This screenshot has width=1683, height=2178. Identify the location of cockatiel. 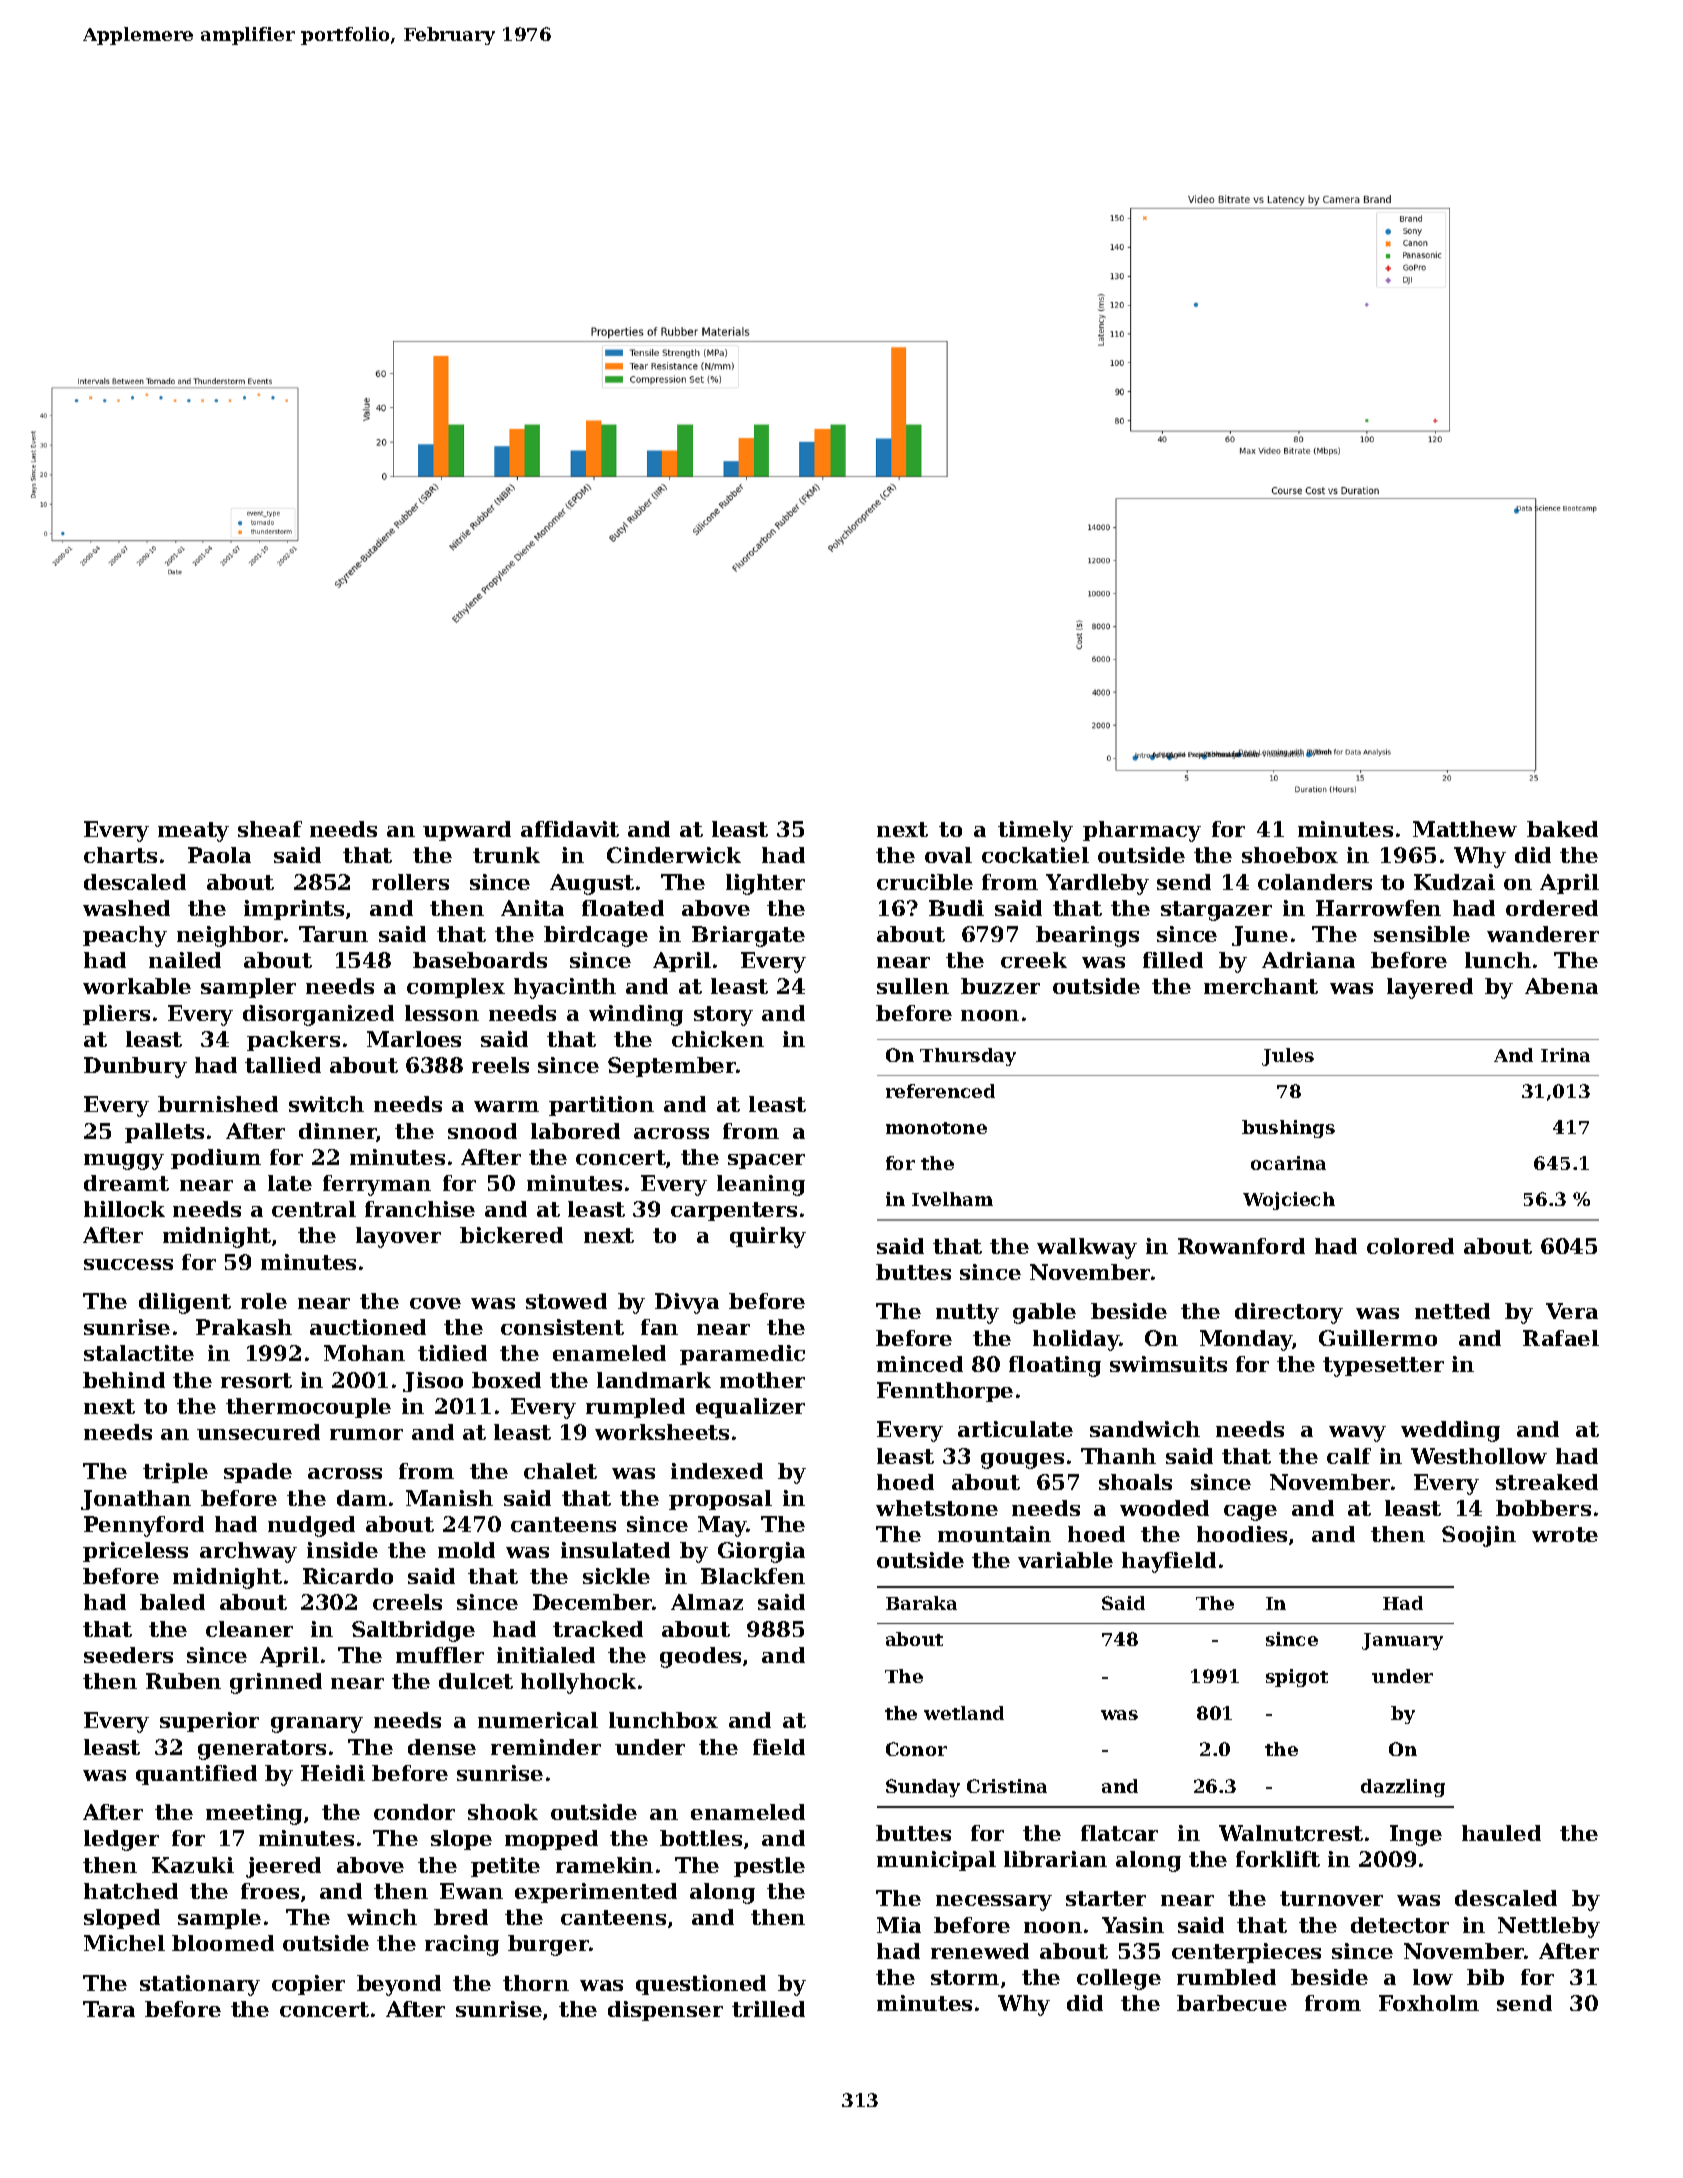
(1035, 855).
